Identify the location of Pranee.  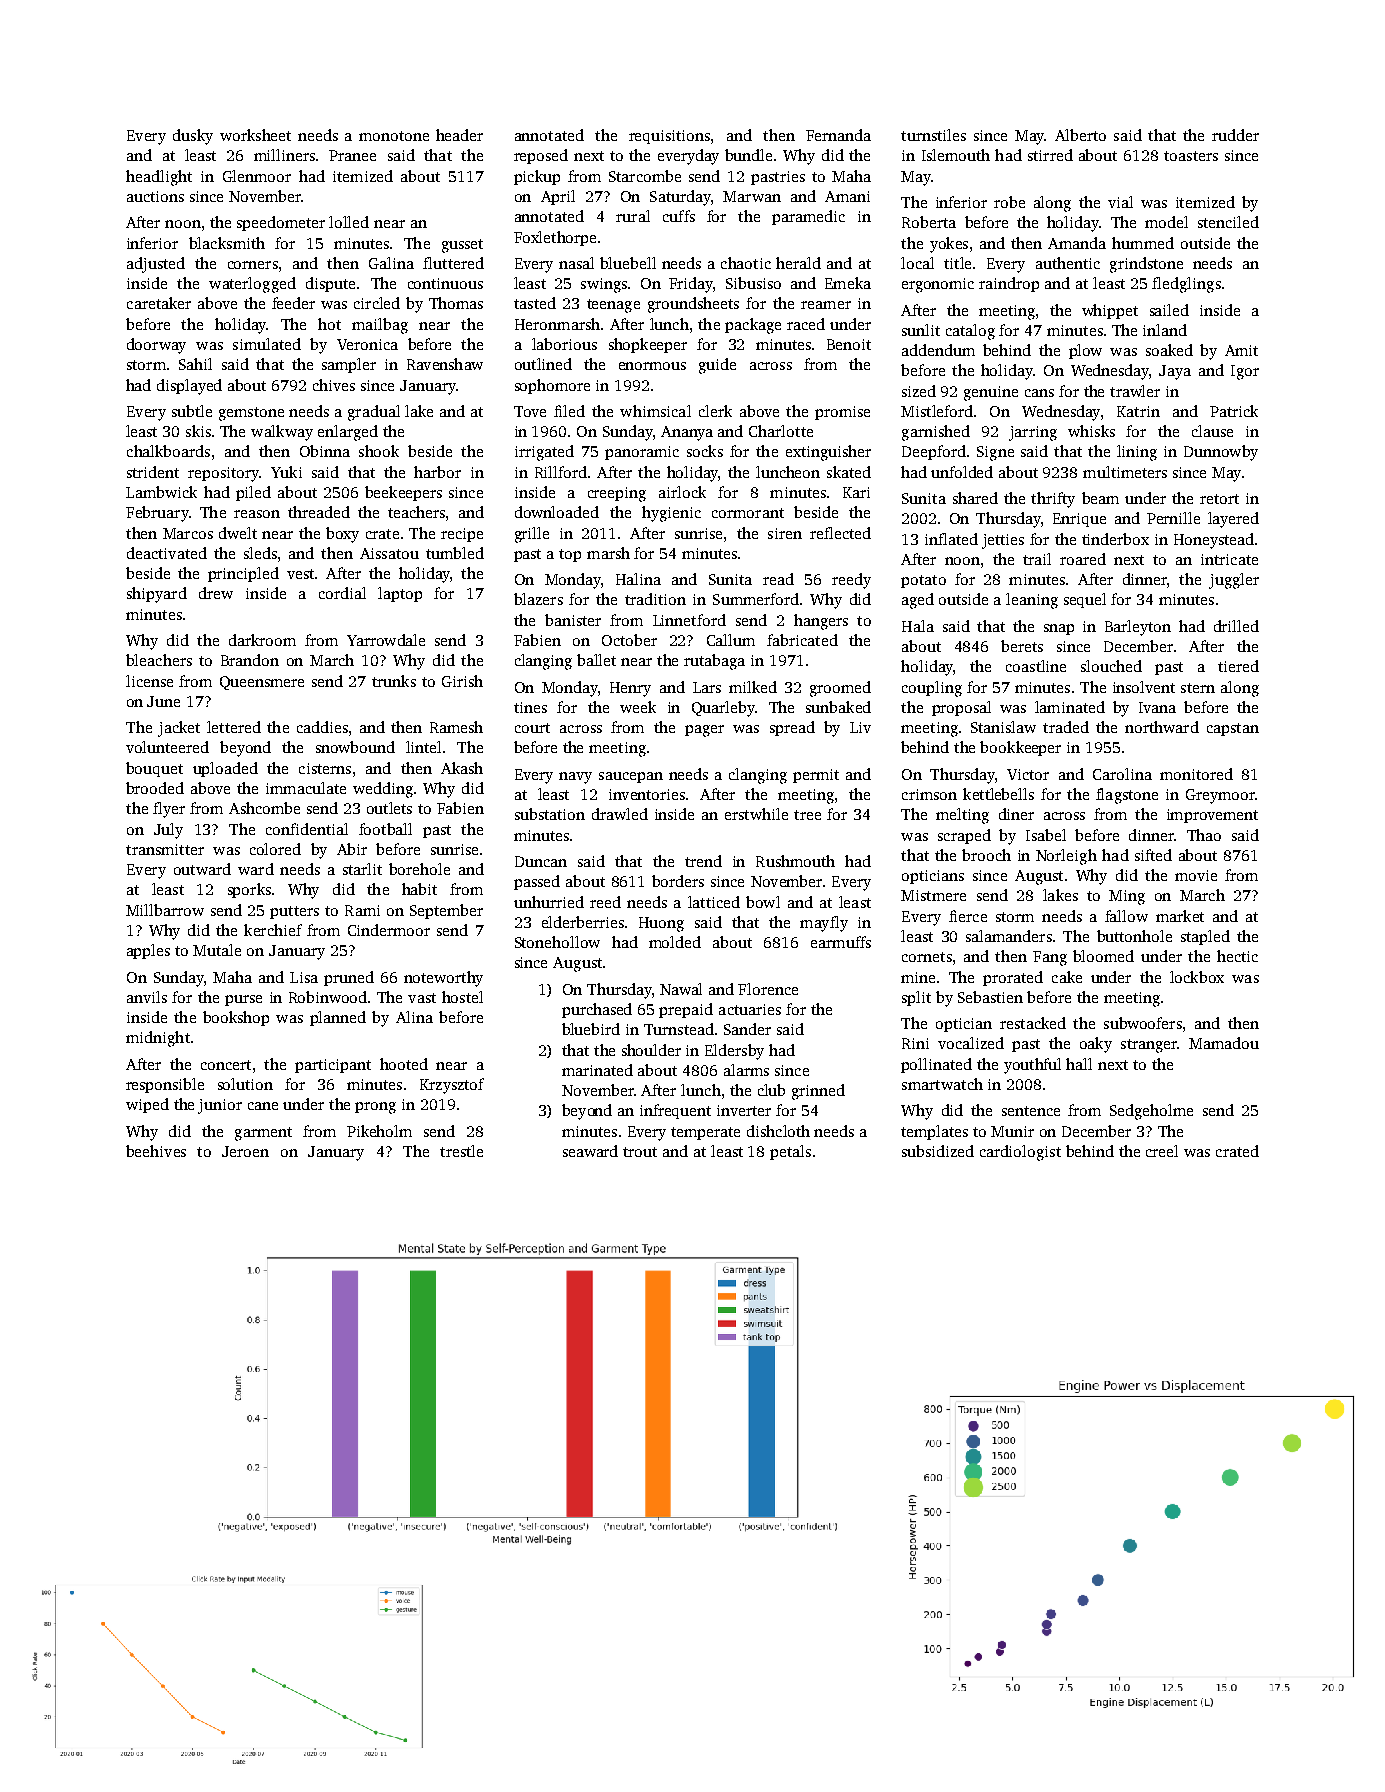
(352, 155).
